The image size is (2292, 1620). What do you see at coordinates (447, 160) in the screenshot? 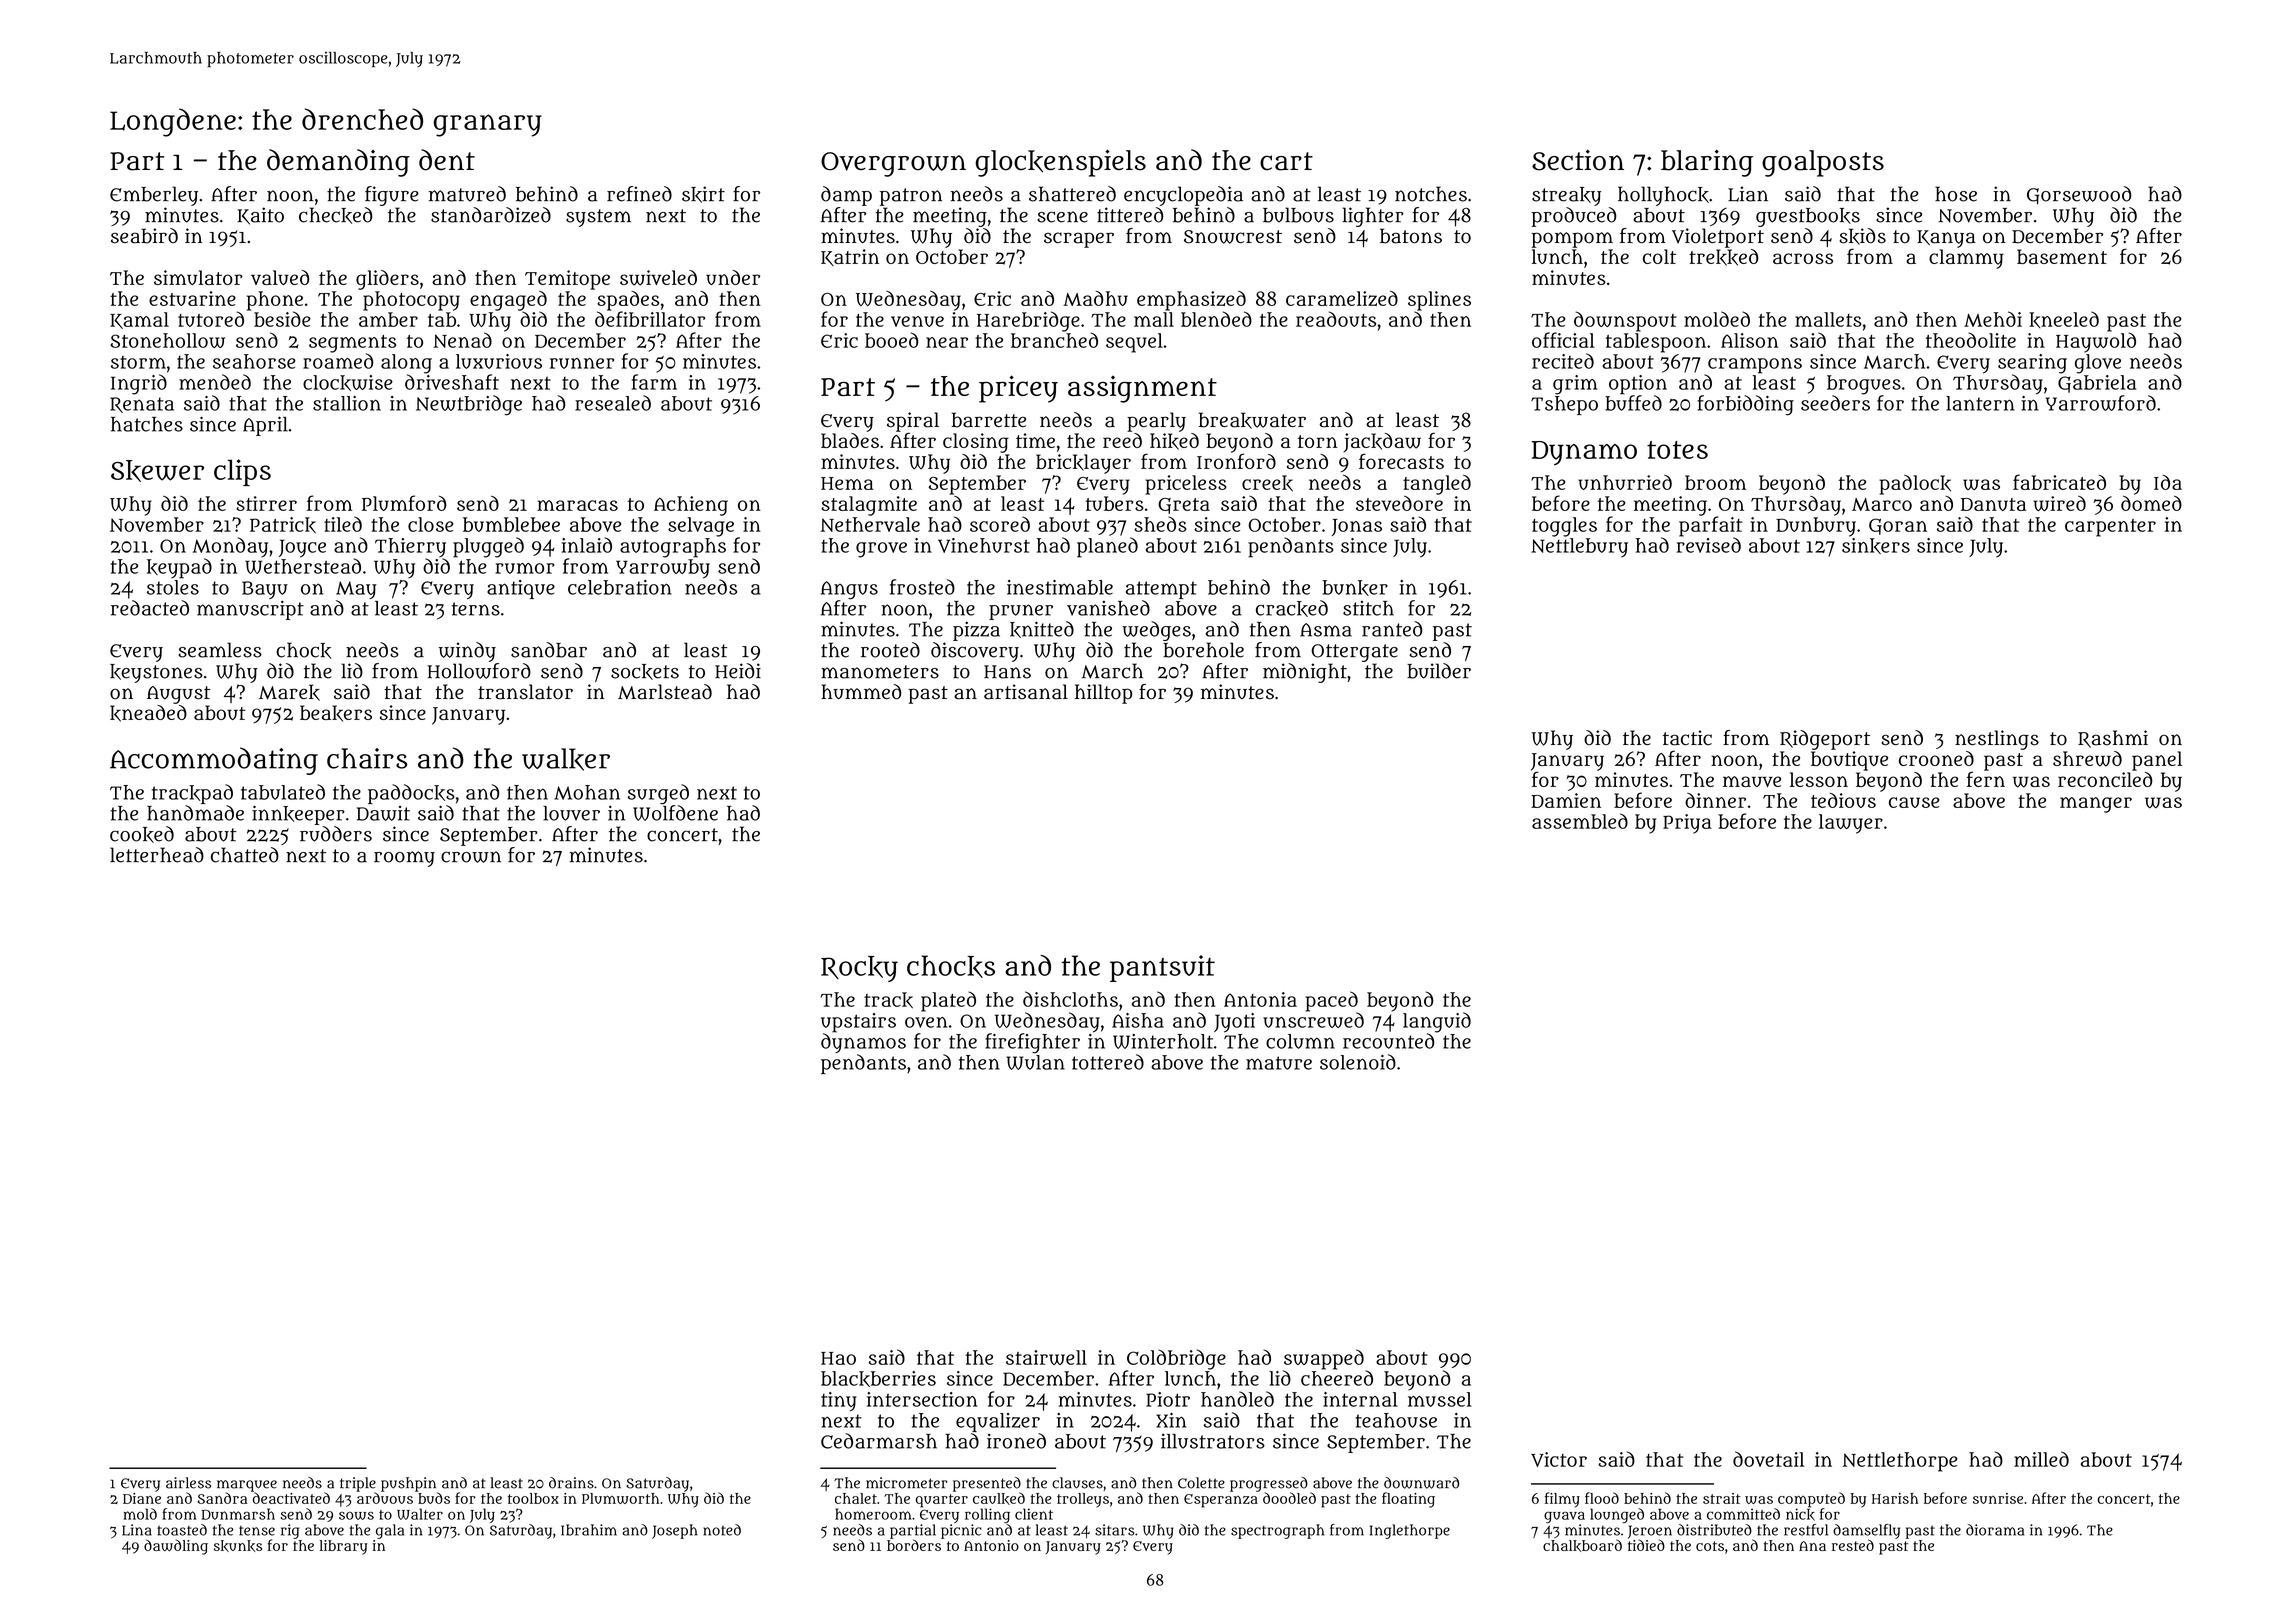
I see `dent` at bounding box center [447, 160].
